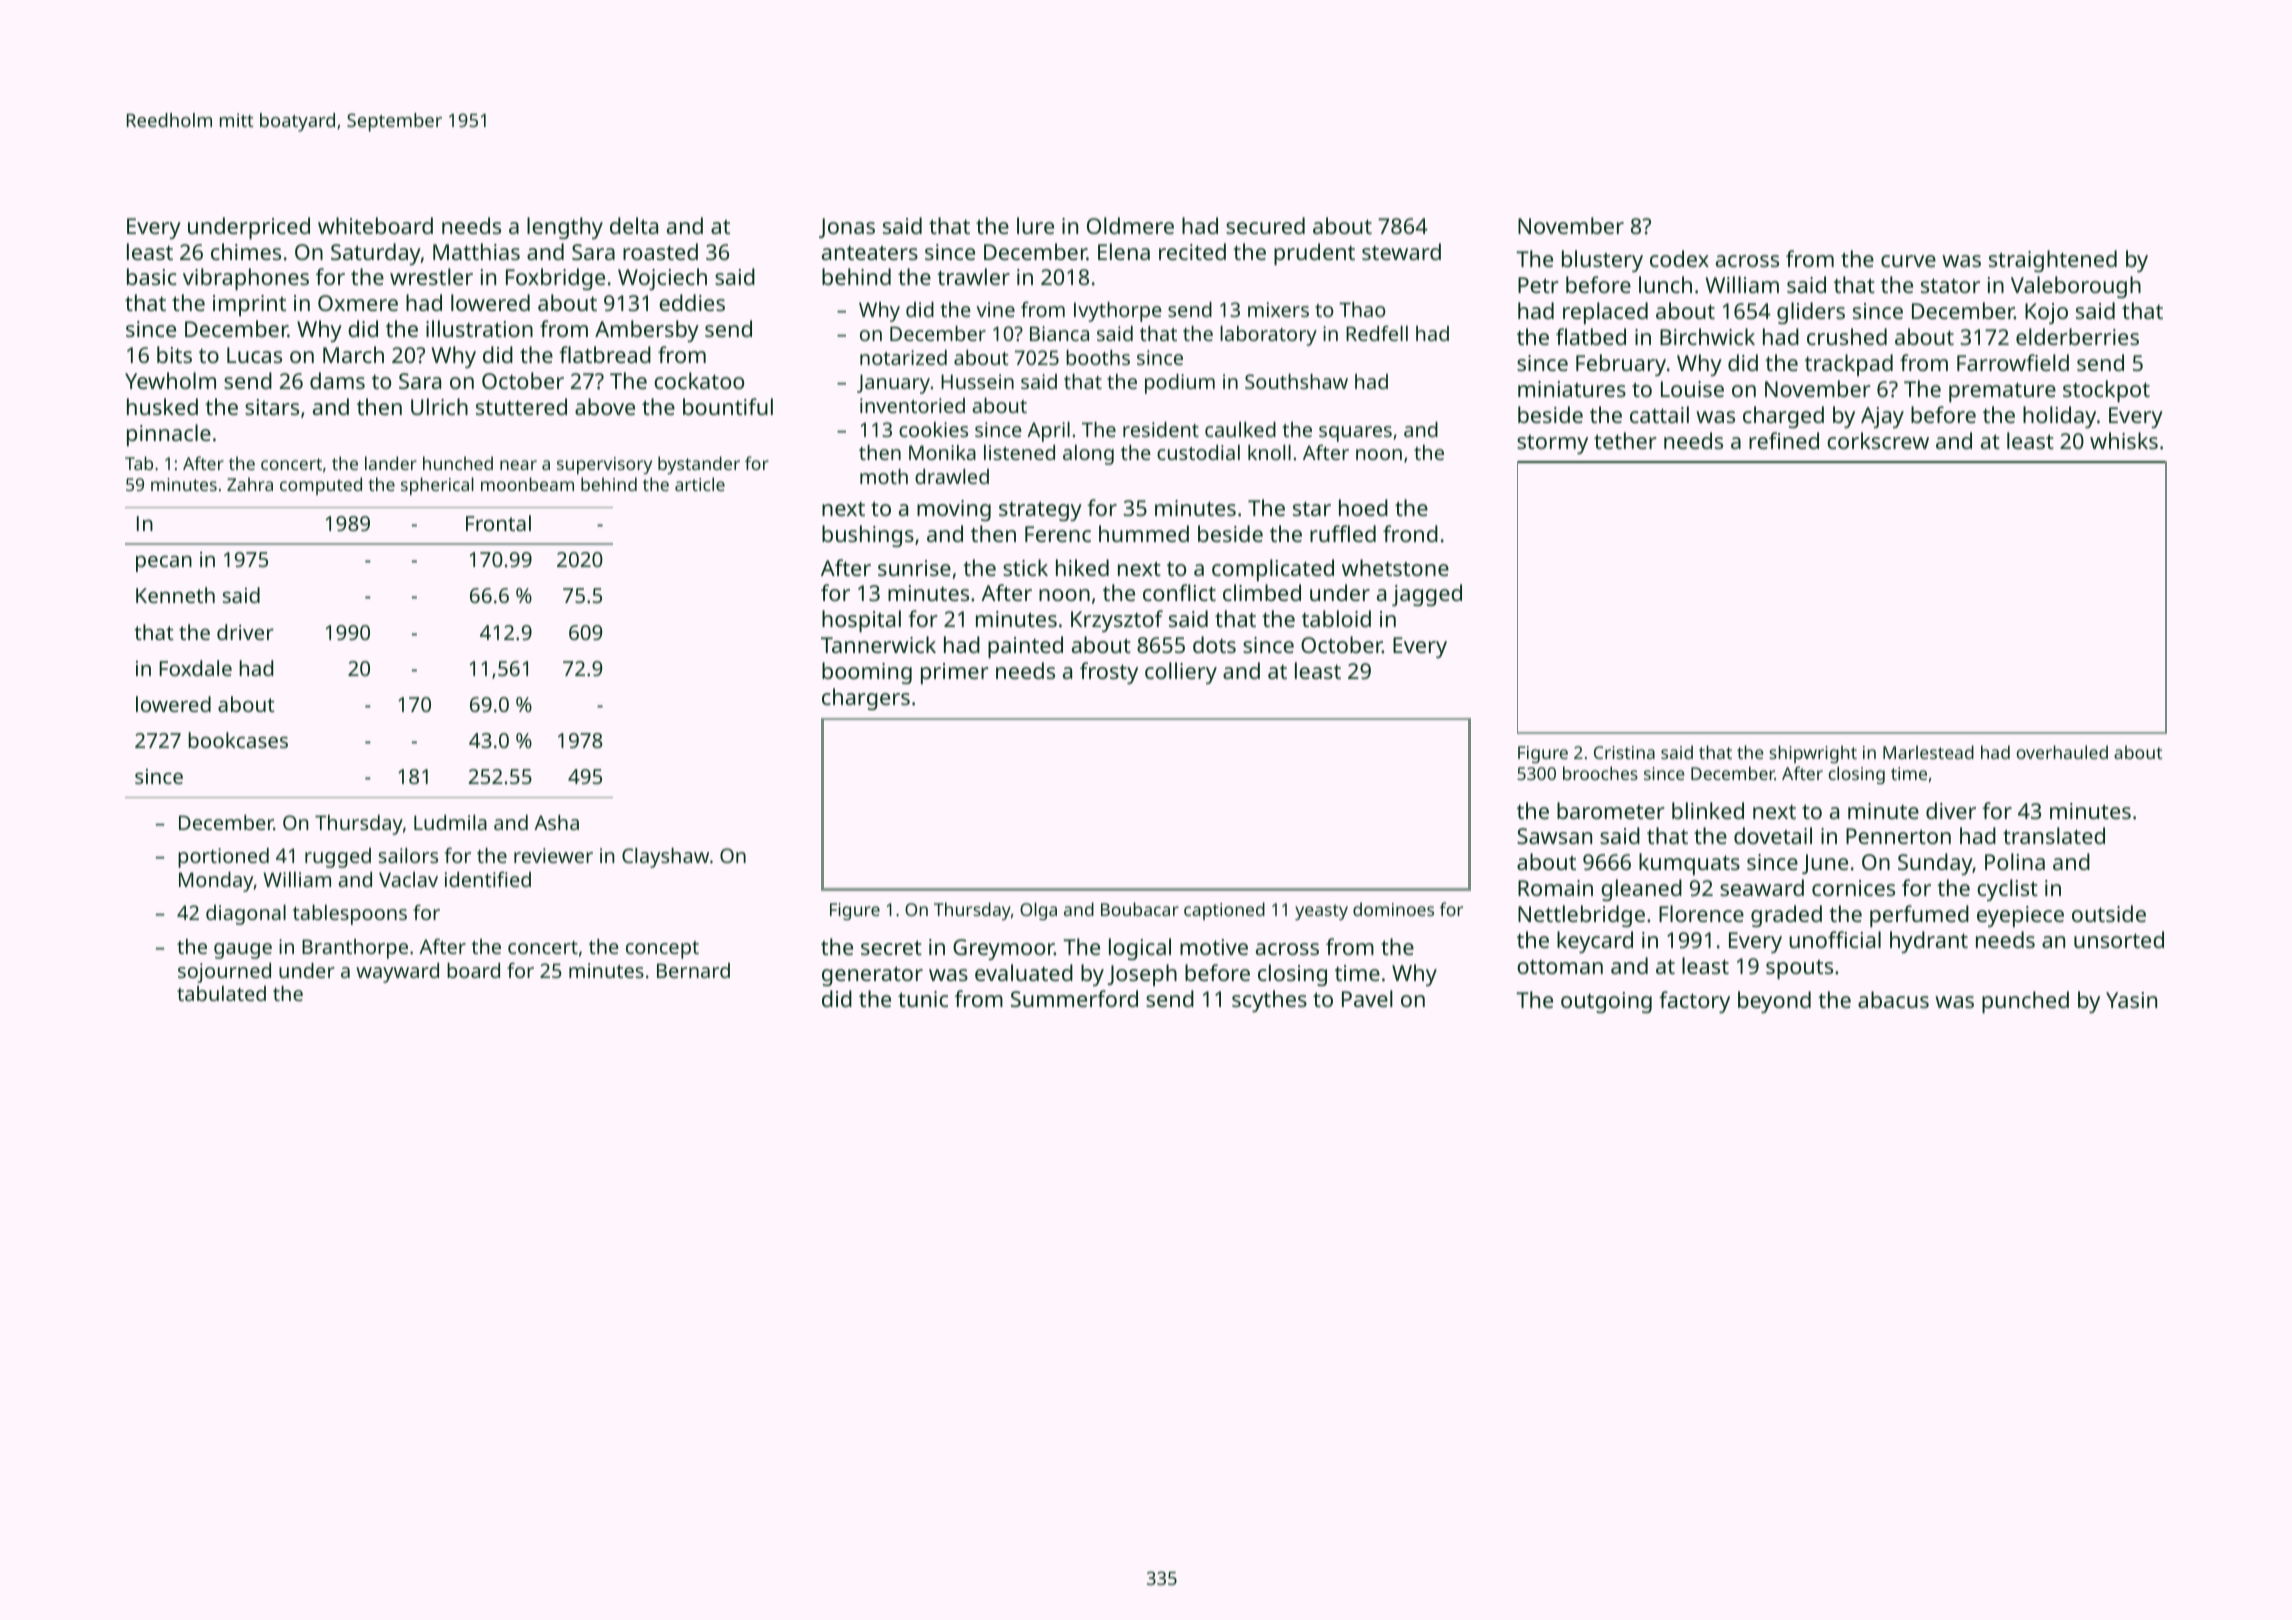  What do you see at coordinates (338, 858) in the screenshot?
I see `rugged` at bounding box center [338, 858].
